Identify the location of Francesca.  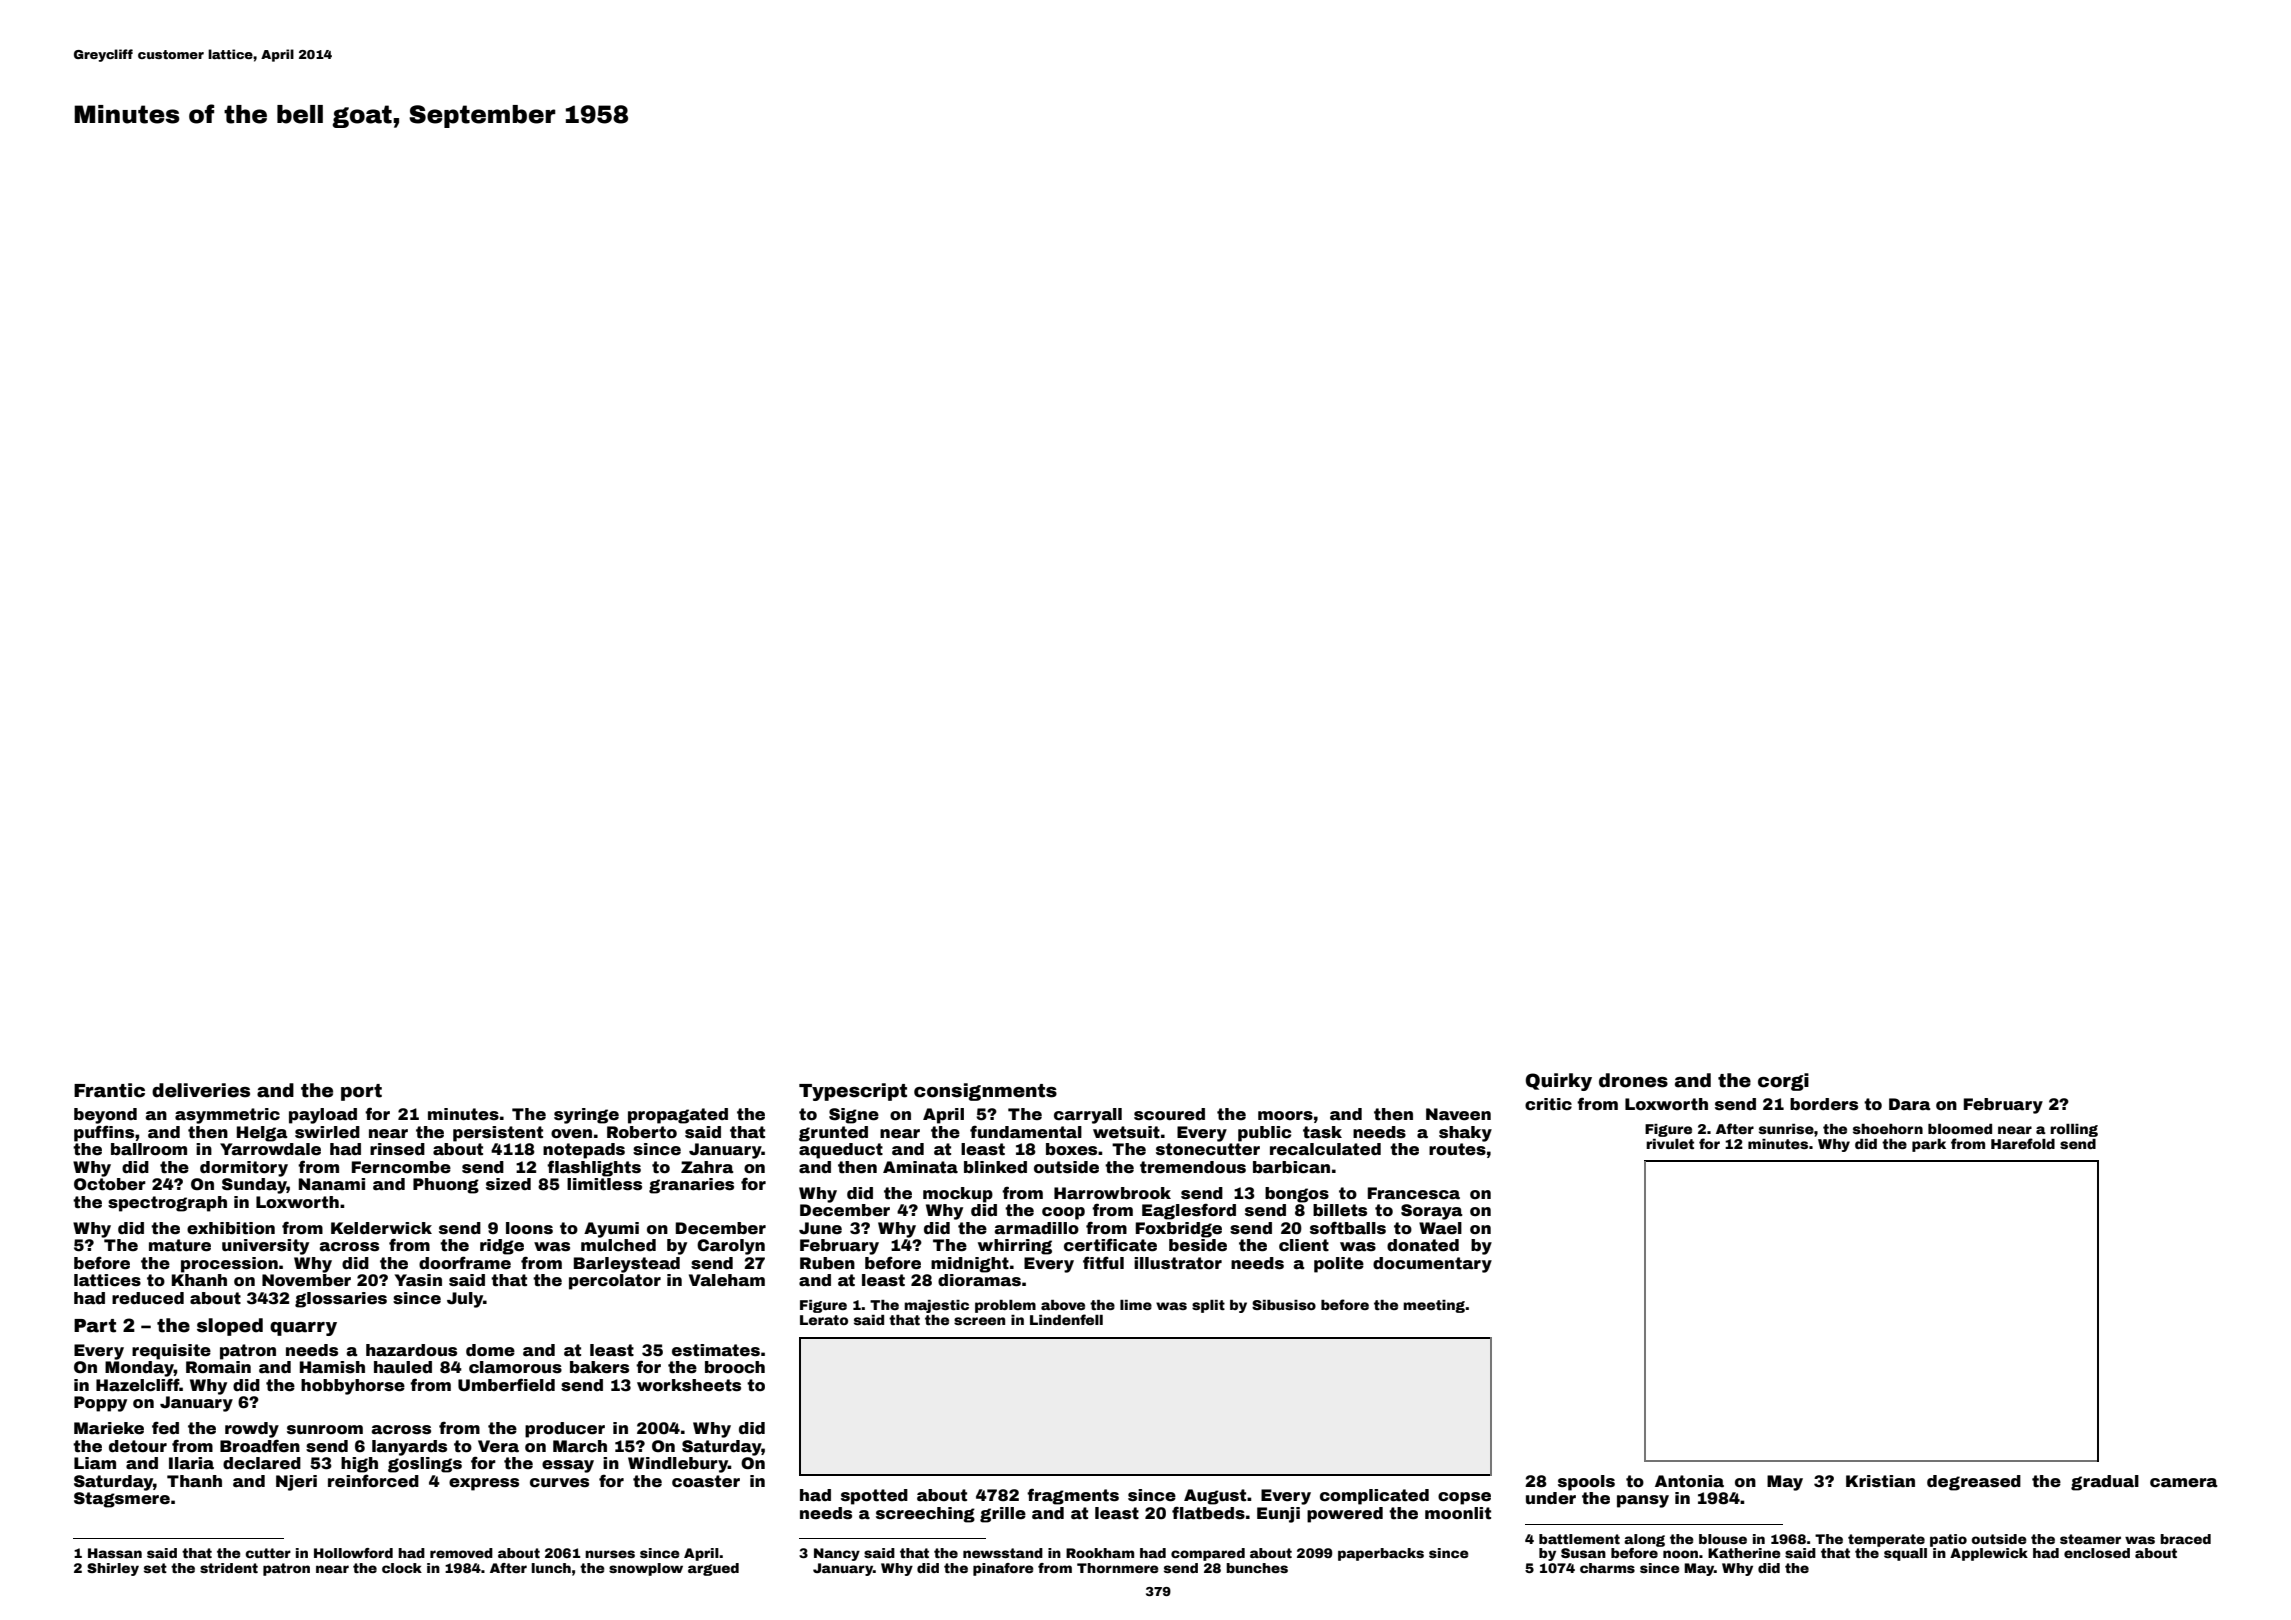
(1414, 1193).
